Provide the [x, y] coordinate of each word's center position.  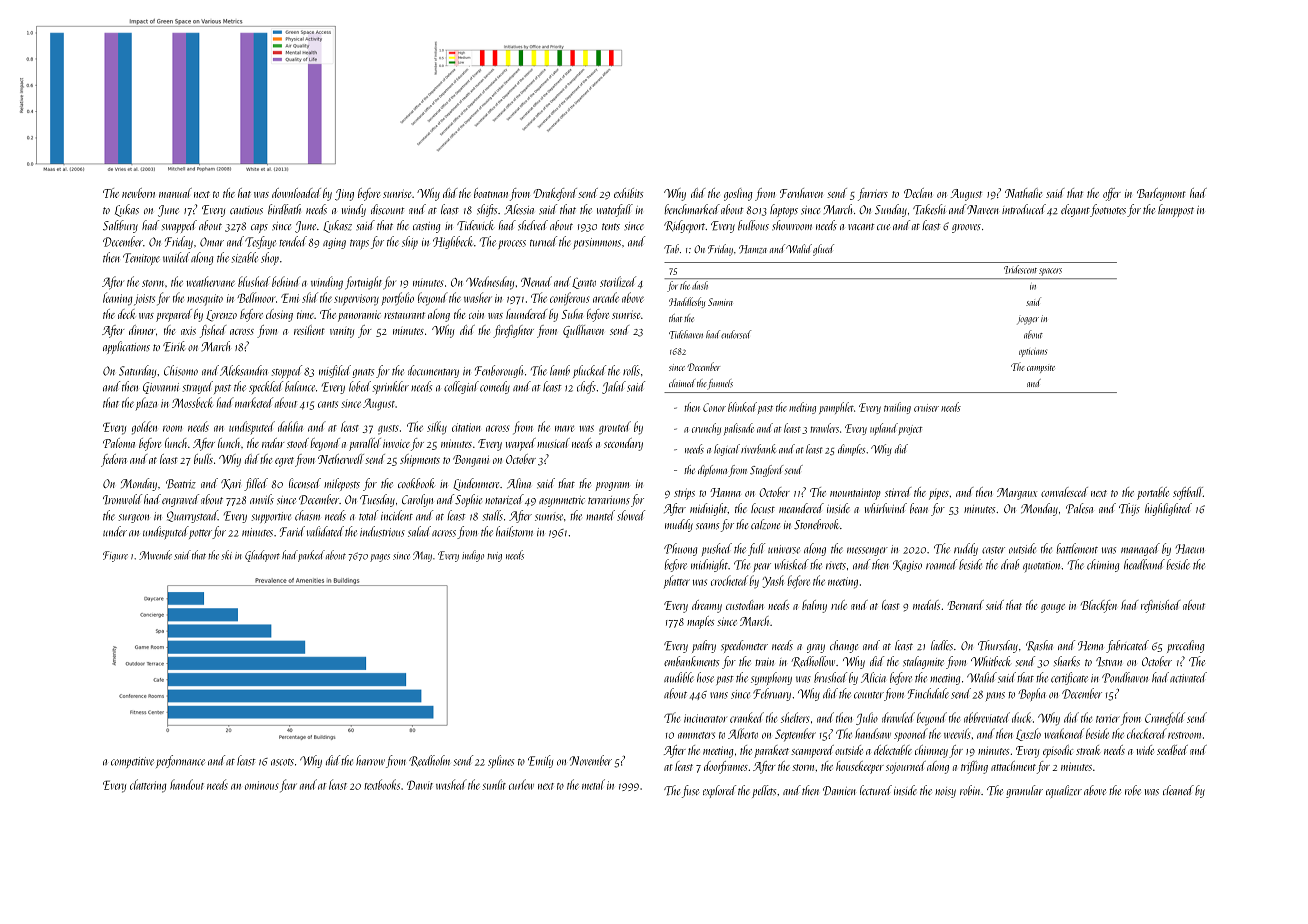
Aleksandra [244, 370]
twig [494, 557]
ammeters [696, 735]
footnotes [1108, 210]
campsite [1041, 369]
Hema [1090, 646]
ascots [282, 762]
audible [679, 677]
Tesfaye [260, 242]
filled [256, 484]
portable [1153, 493]
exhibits [628, 193]
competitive [132, 762]
